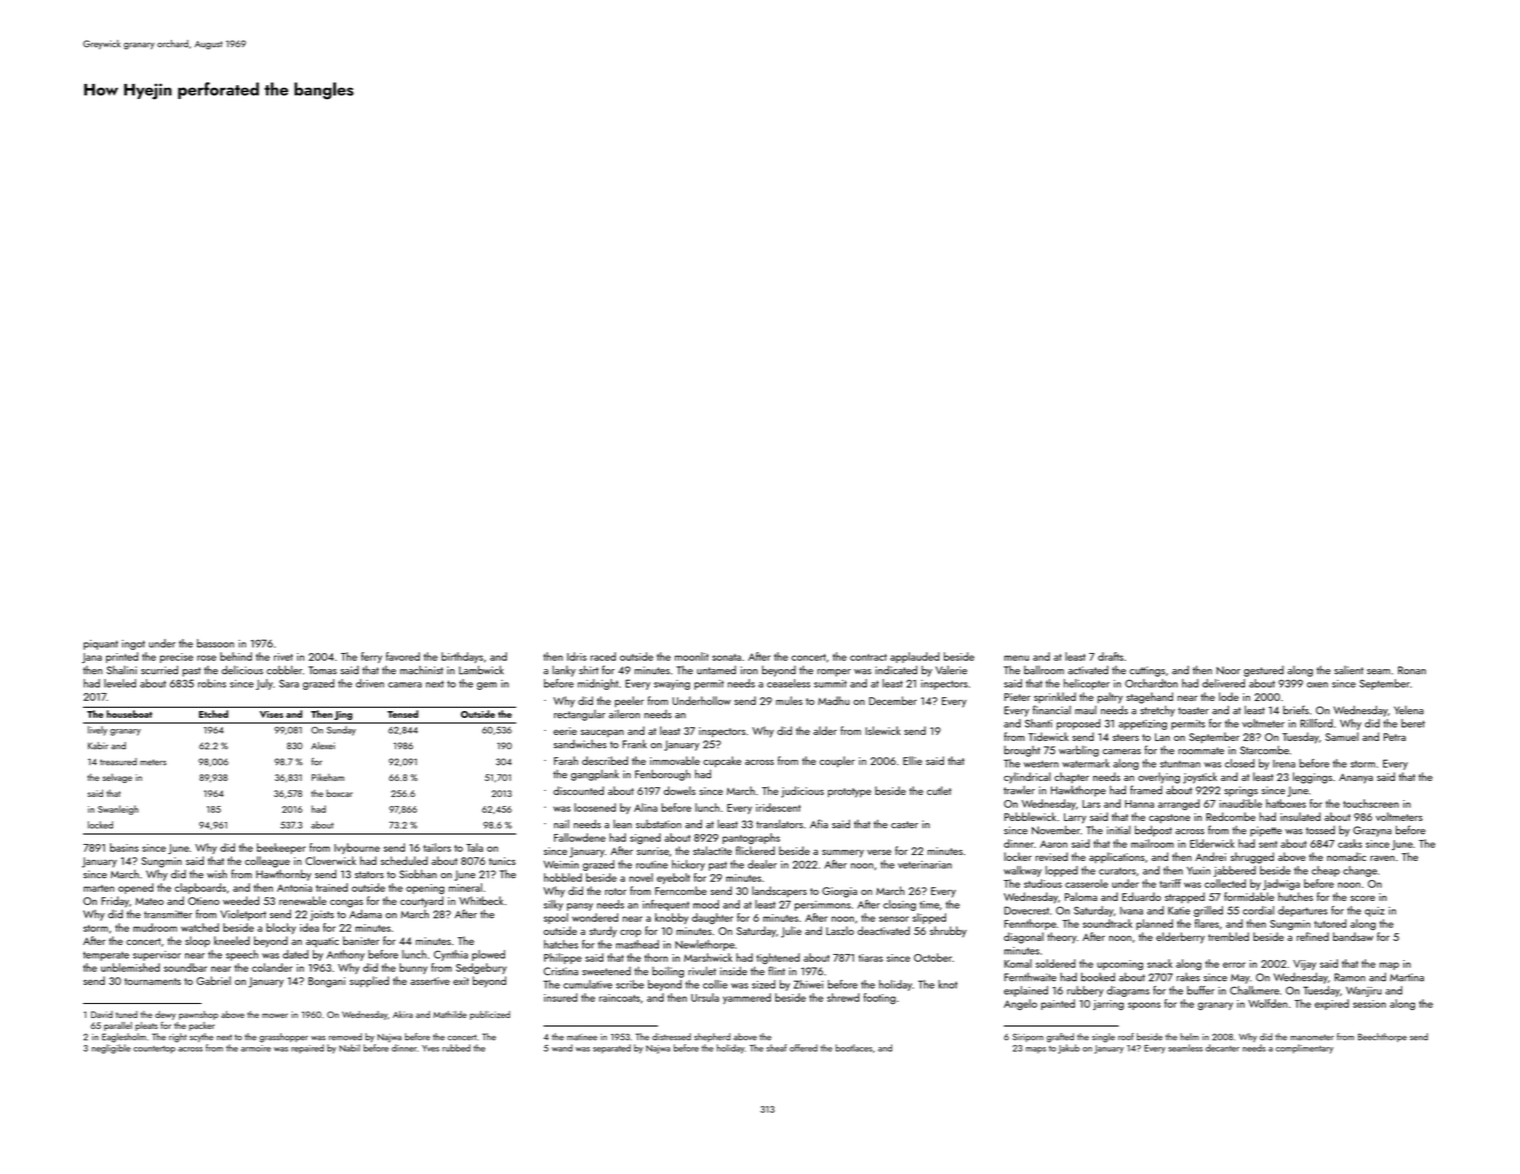 The height and width of the screenshot is (1174, 1520). What do you see at coordinates (1372, 831) in the screenshot?
I see `Grazyna` at bounding box center [1372, 831].
